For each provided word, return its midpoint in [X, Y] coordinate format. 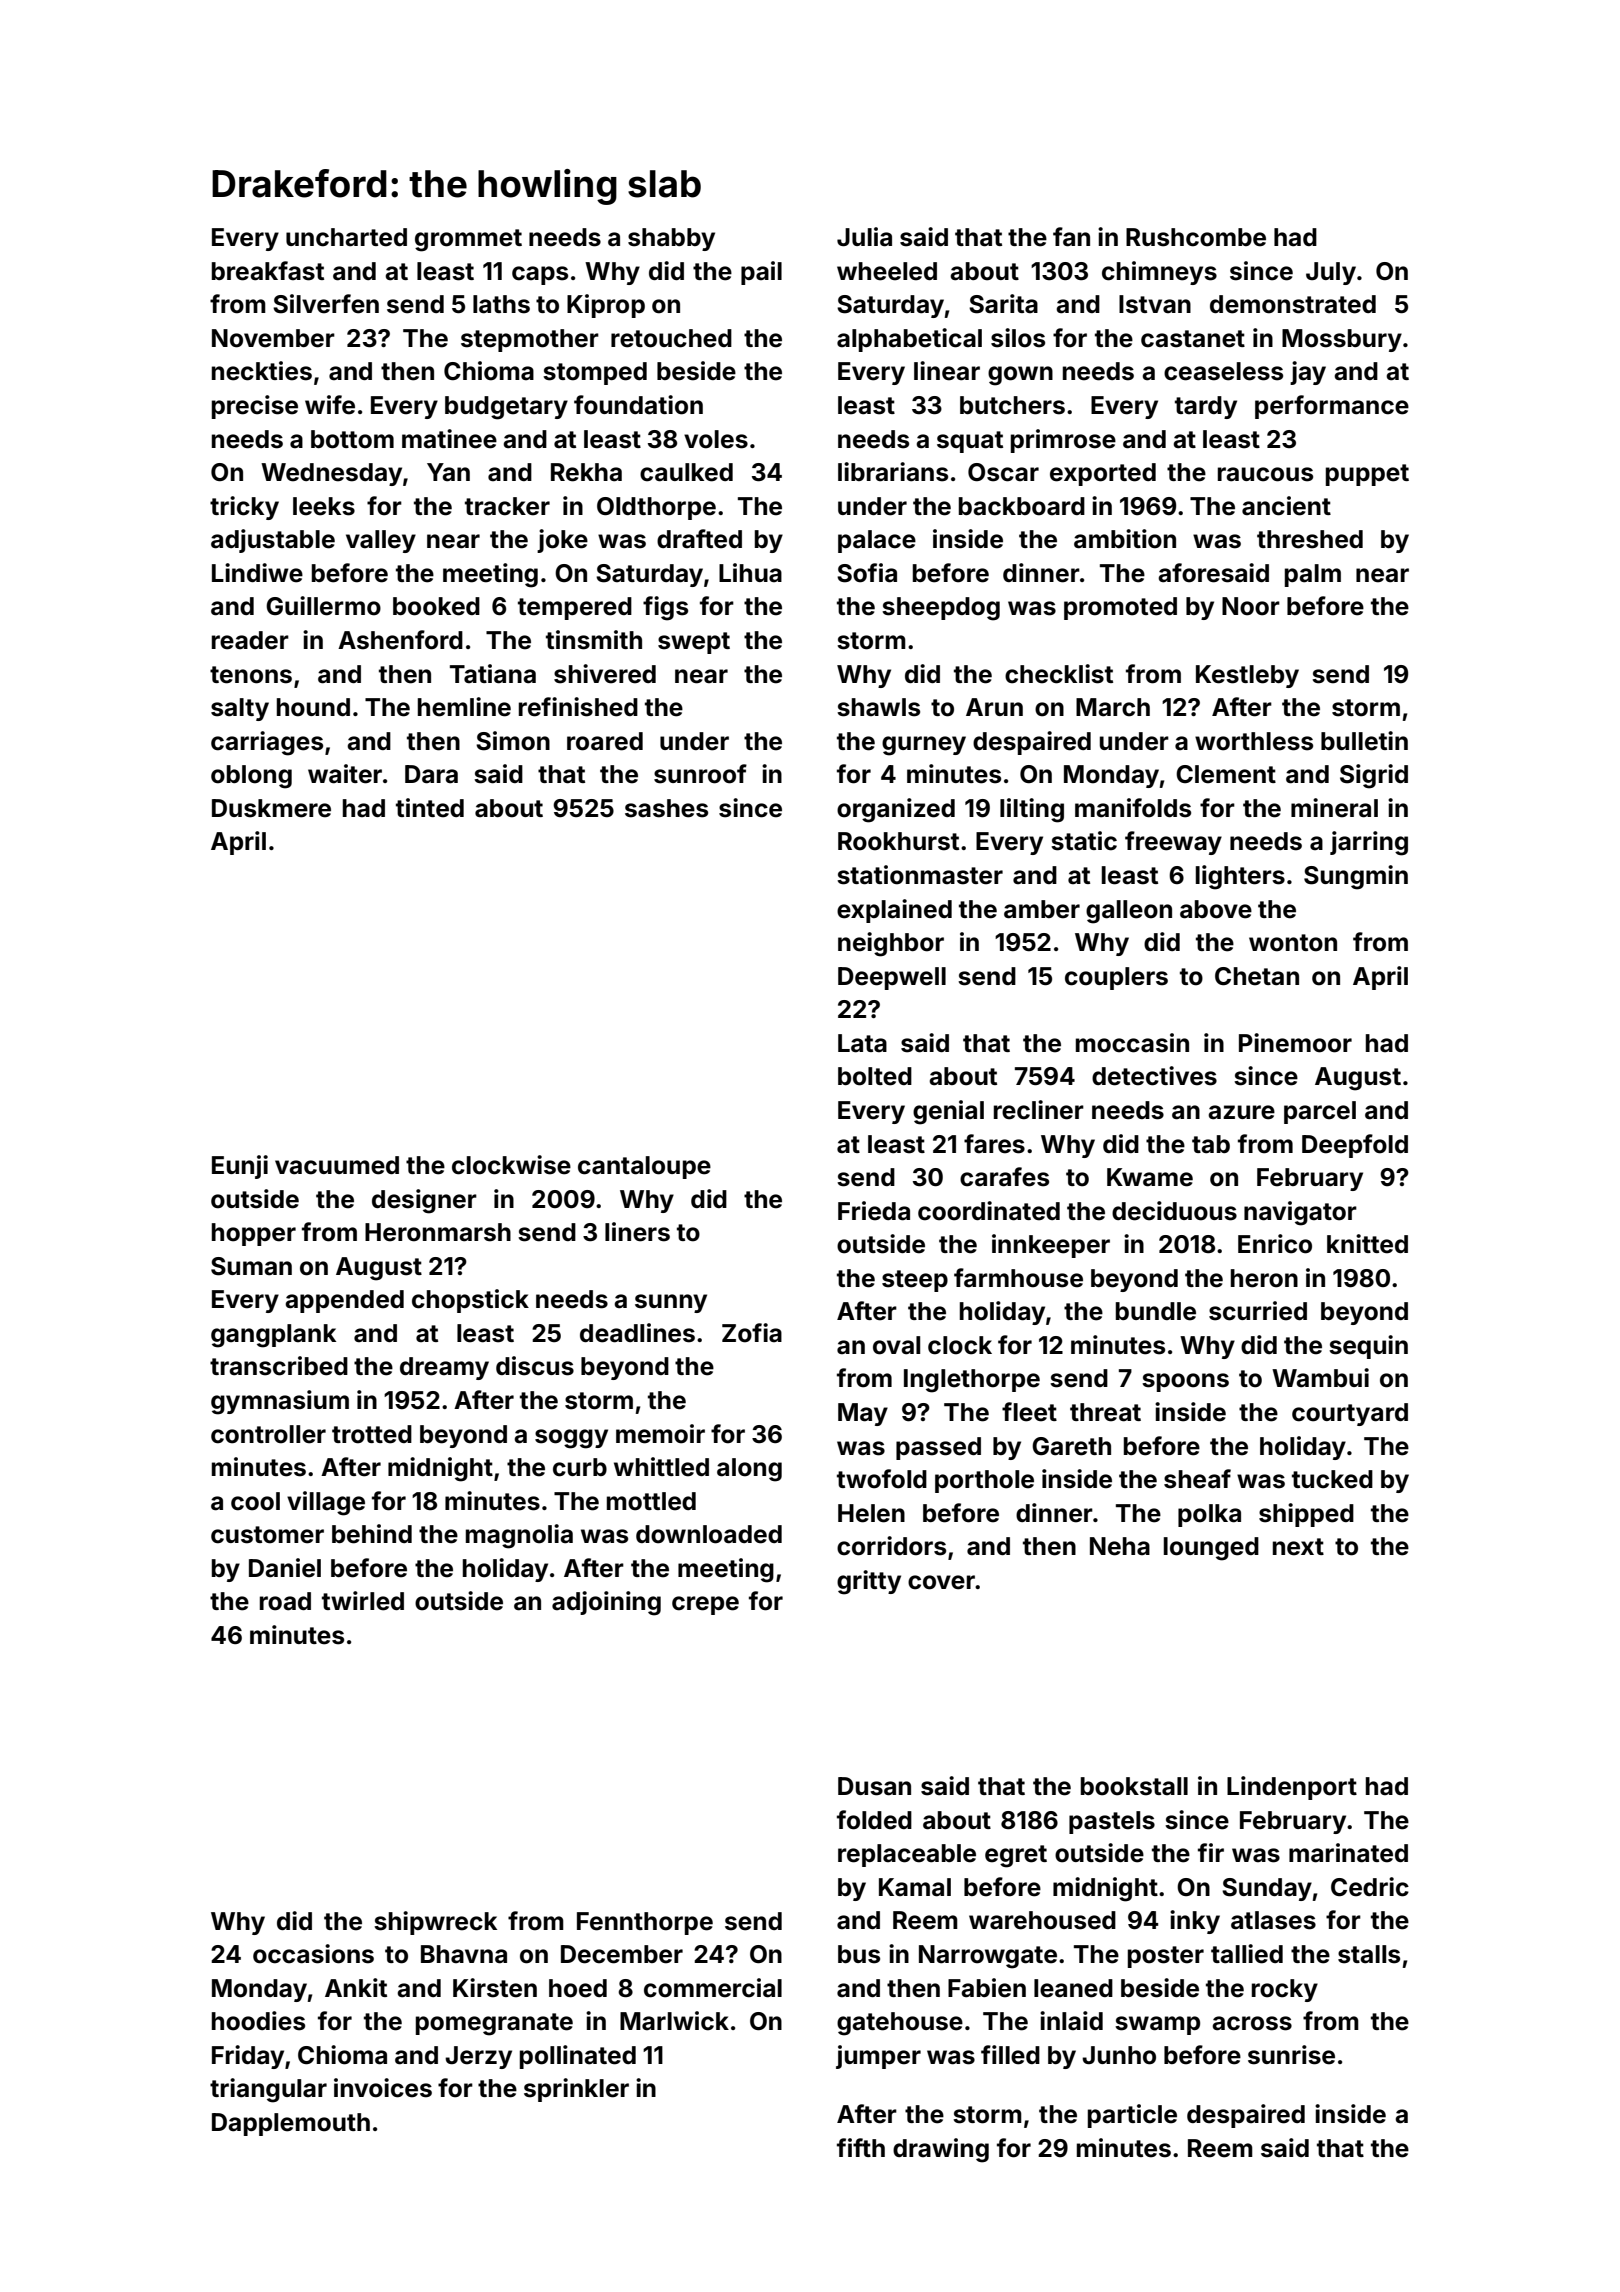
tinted [430, 808]
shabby [671, 239]
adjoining [606, 1603]
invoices [383, 2088]
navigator [1300, 1213]
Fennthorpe [645, 1923]
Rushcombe [1196, 237]
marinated [1348, 1853]
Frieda [874, 1211]
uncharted [346, 237]
